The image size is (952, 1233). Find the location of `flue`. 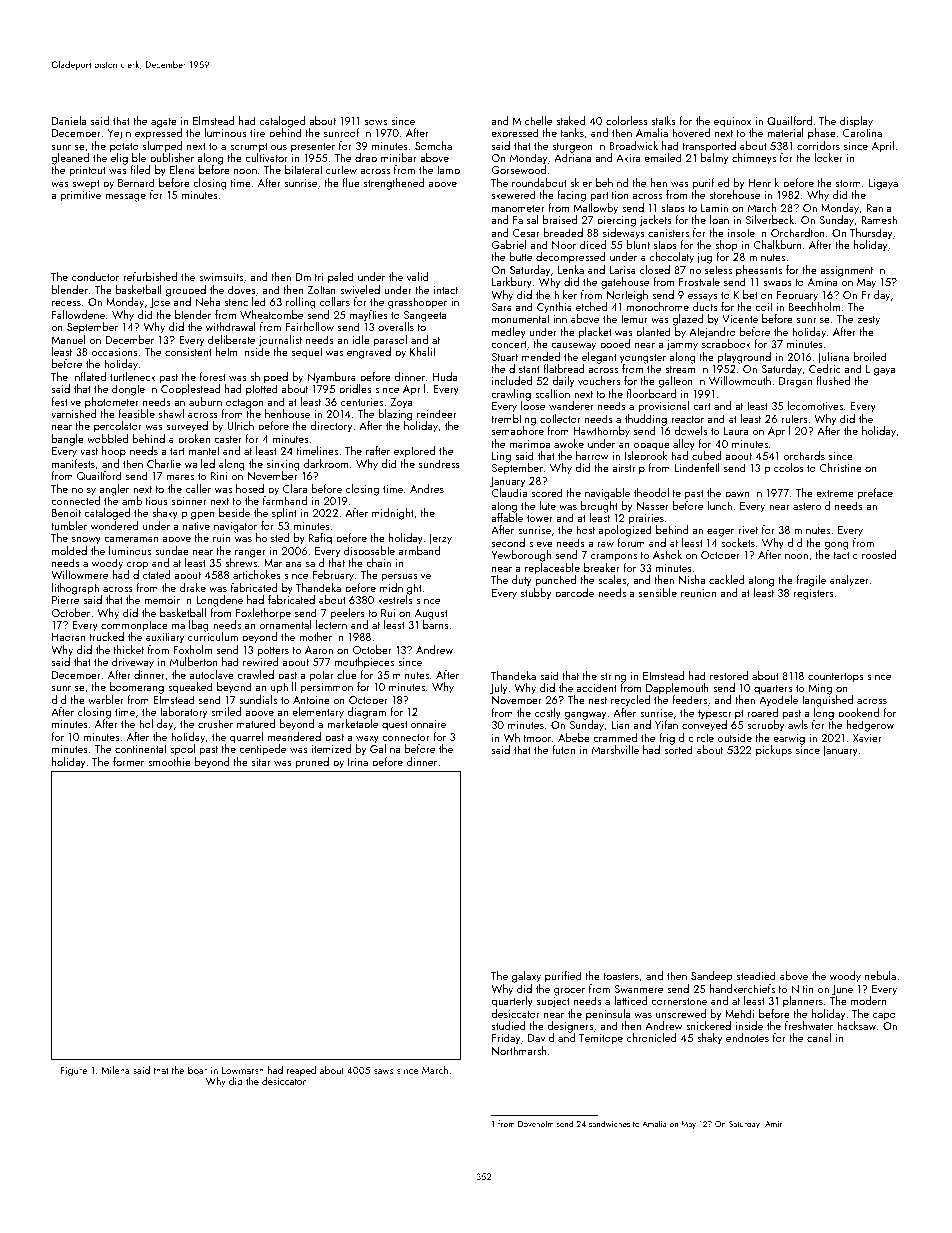

flue is located at coordinates (351, 182).
